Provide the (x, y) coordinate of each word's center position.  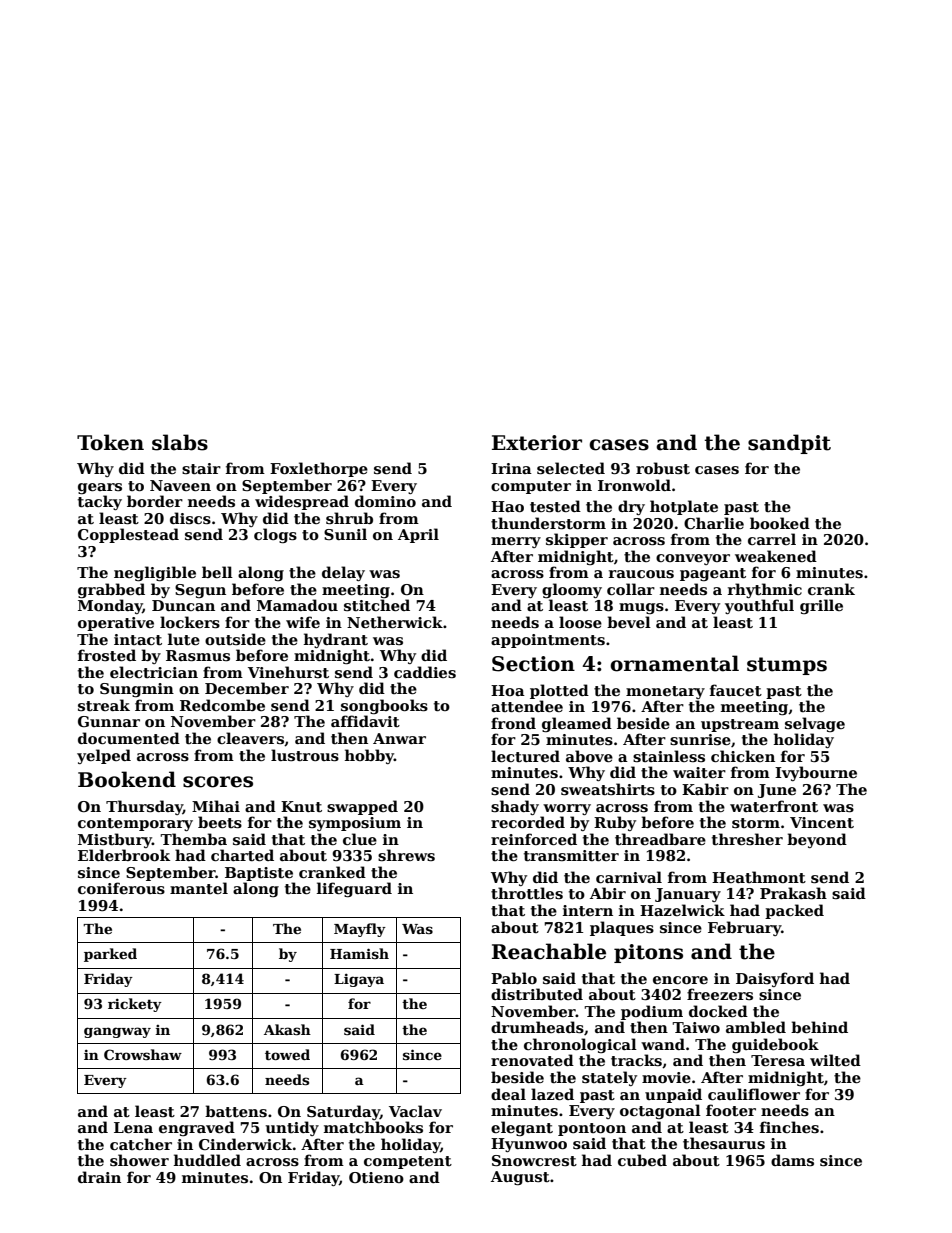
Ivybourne (816, 773)
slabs (180, 442)
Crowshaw (143, 1054)
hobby (369, 756)
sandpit (789, 444)
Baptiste (259, 874)
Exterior (537, 443)
